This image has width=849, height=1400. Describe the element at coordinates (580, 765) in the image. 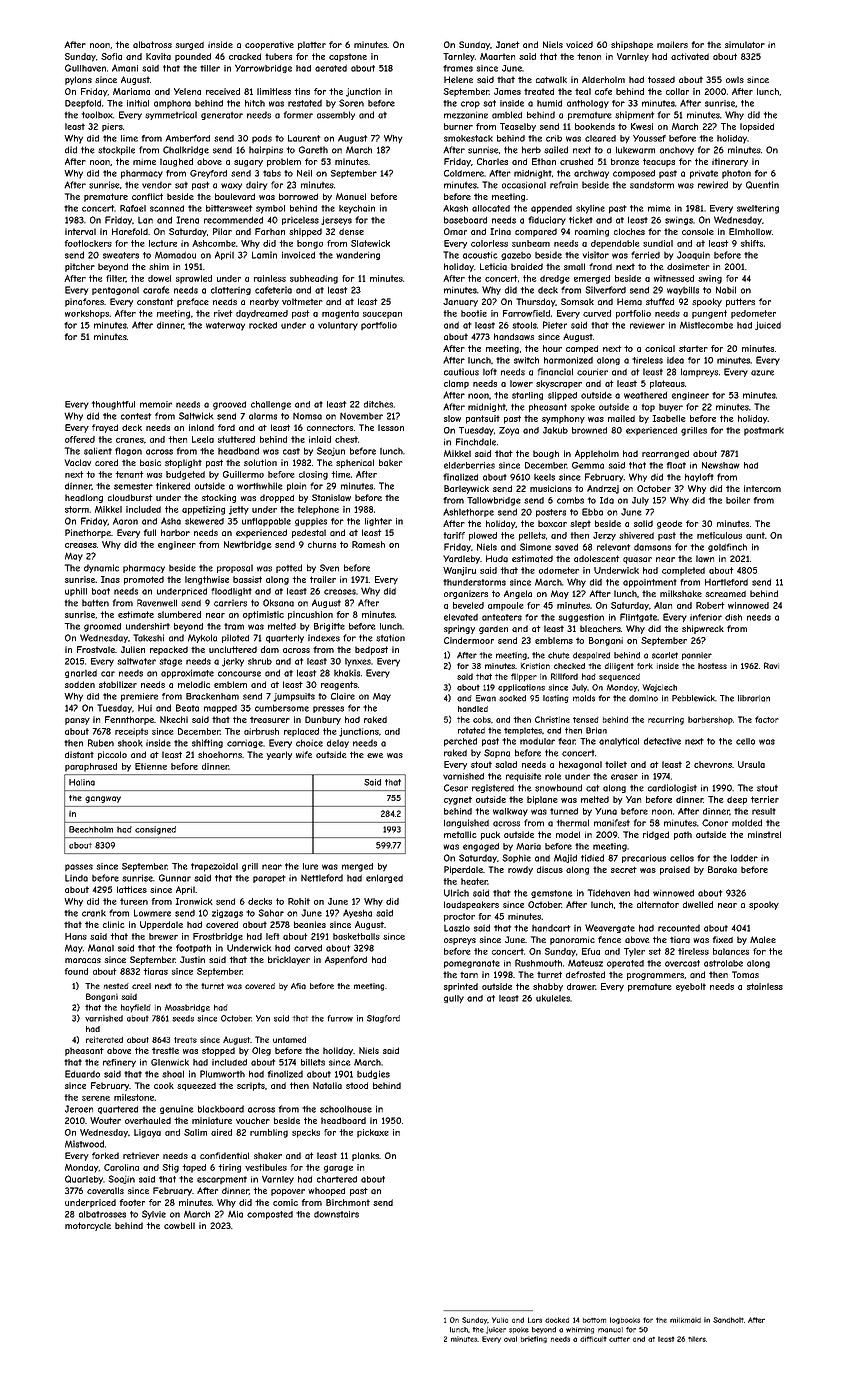

I see `hexagonal` at that location.
